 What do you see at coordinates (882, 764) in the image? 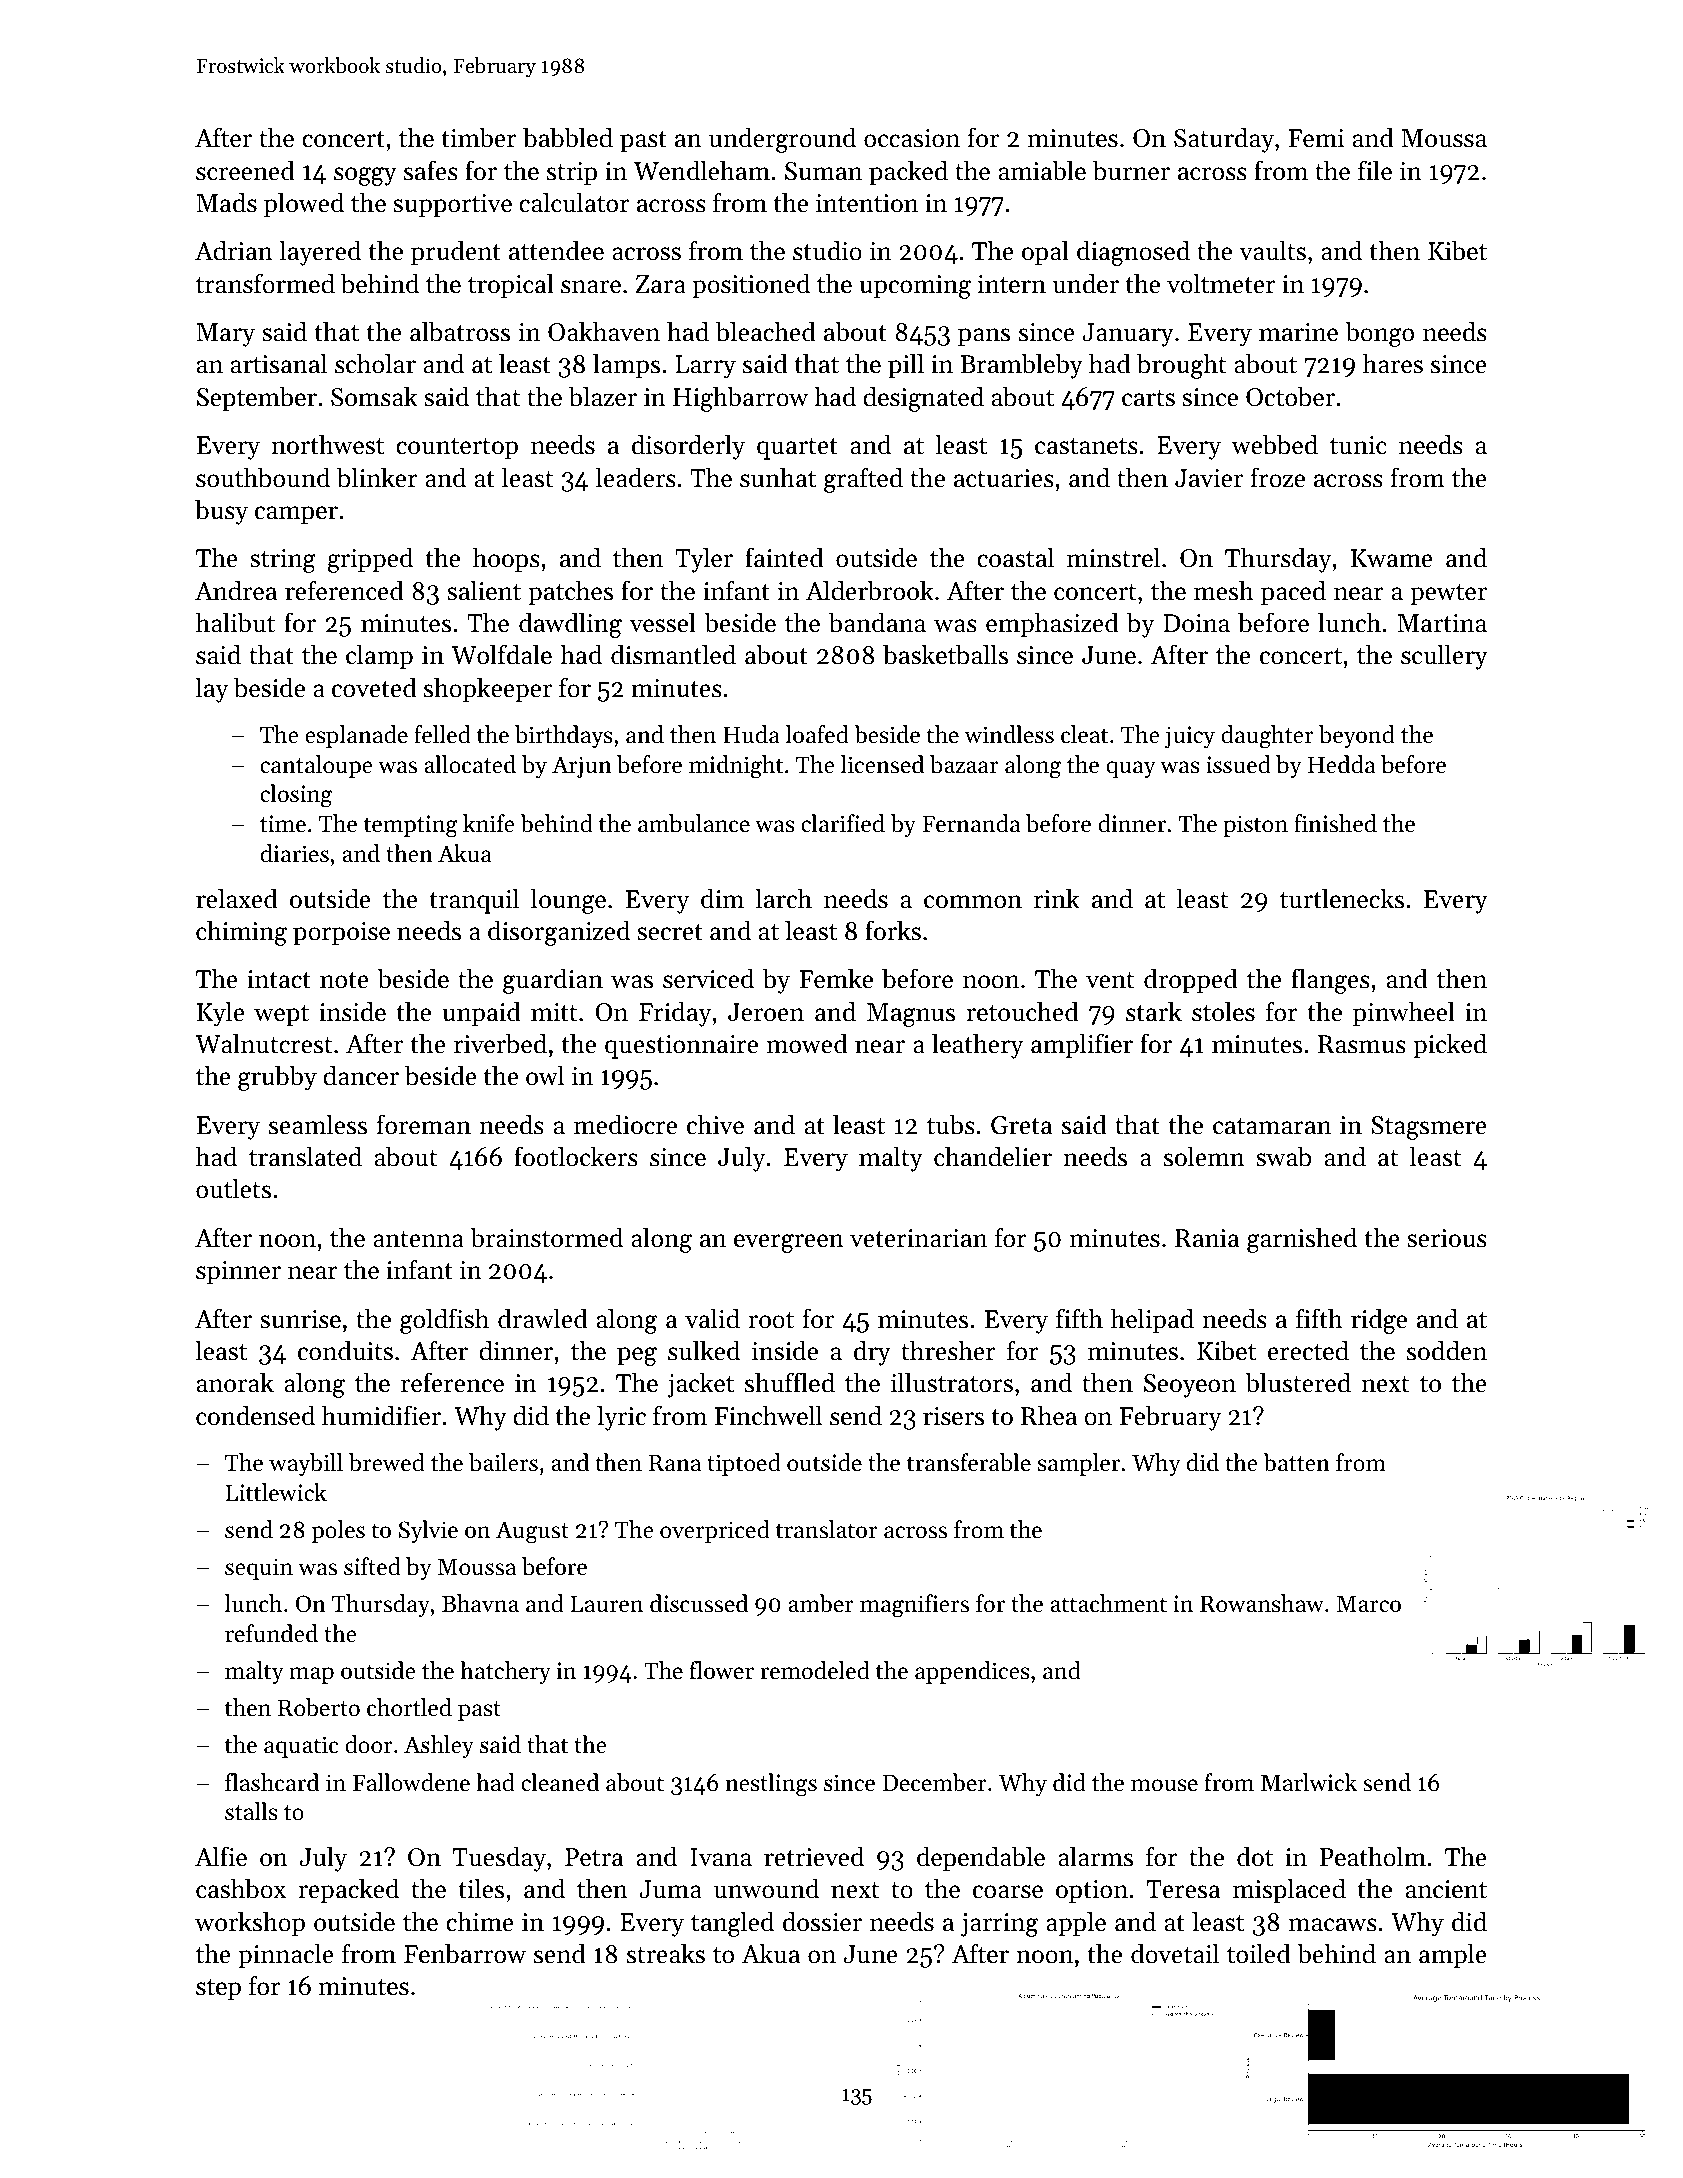
I see `licensed` at bounding box center [882, 764].
